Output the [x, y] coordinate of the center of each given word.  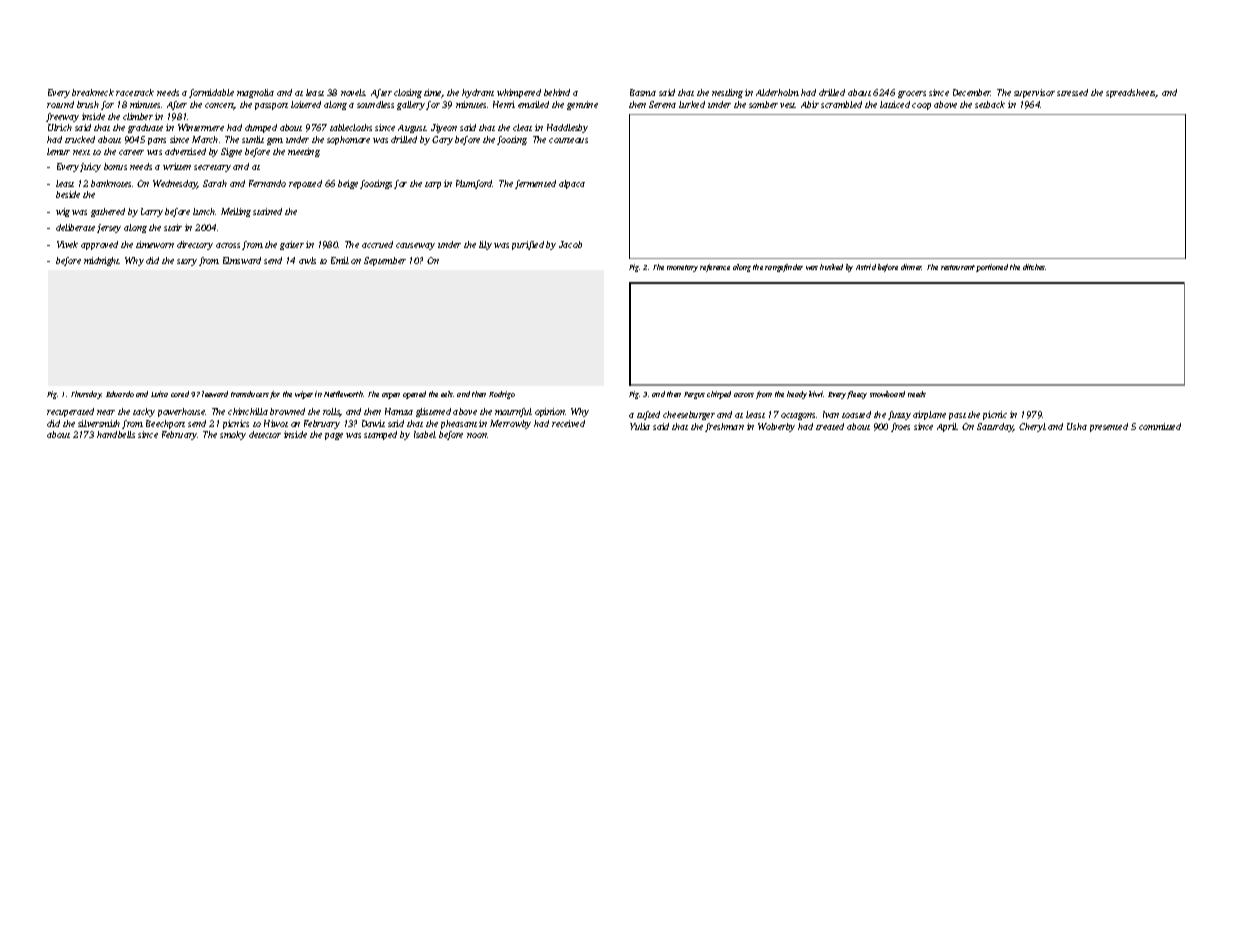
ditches [1034, 267]
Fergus [694, 395]
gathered [108, 212]
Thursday [86, 395]
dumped [261, 128]
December [972, 92]
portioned [992, 268]
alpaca [572, 184]
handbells [116, 434]
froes [900, 427]
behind [557, 92]
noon [477, 435]
